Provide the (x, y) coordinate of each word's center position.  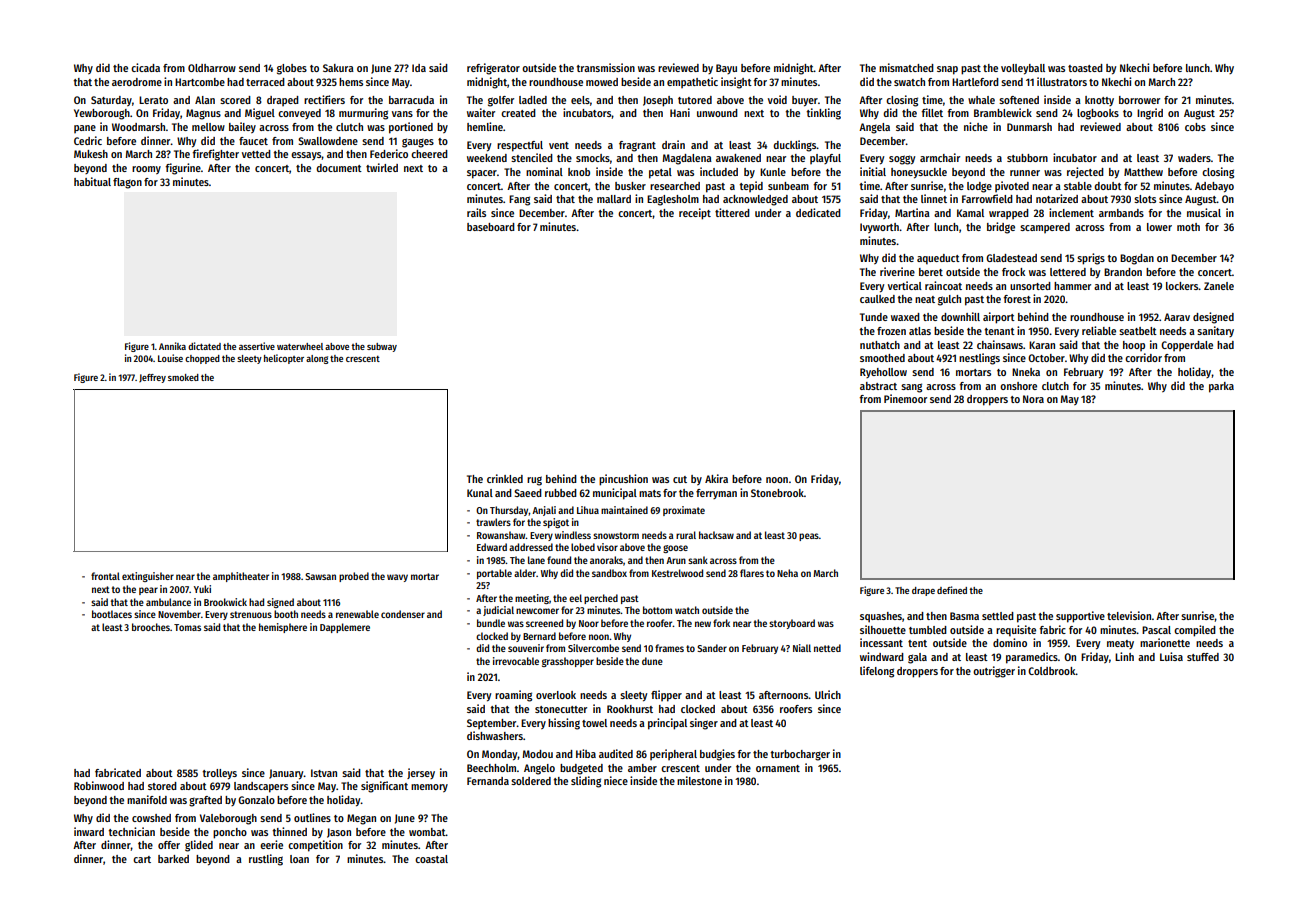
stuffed (1203, 657)
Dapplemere (345, 628)
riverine (897, 271)
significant (384, 787)
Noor (589, 623)
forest (1017, 299)
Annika (172, 346)
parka (1221, 387)
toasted (1085, 68)
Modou (537, 754)
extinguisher (148, 577)
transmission (605, 67)
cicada (145, 67)
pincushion (623, 480)
